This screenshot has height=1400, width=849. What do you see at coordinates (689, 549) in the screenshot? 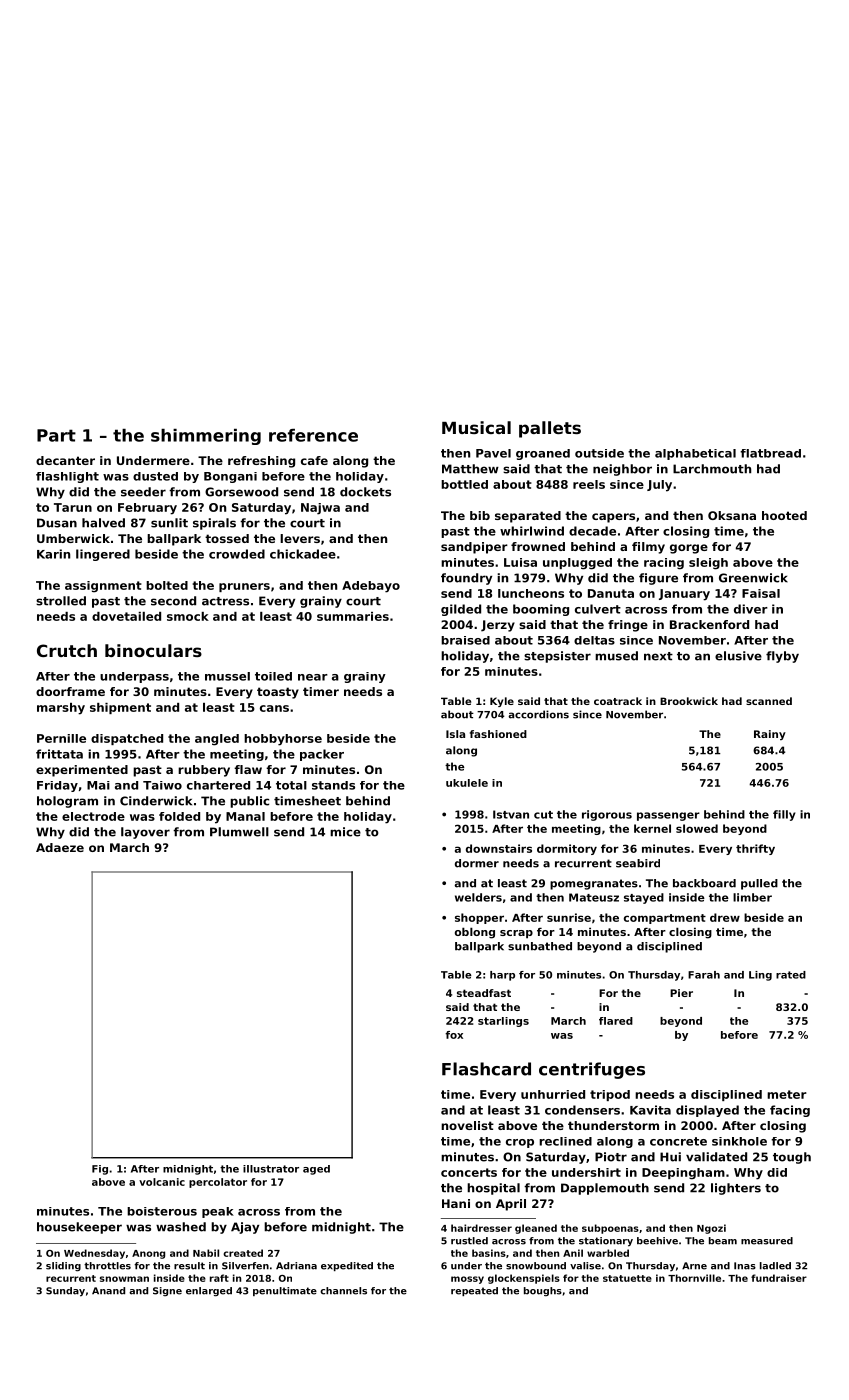
I see `gorge` at bounding box center [689, 549].
